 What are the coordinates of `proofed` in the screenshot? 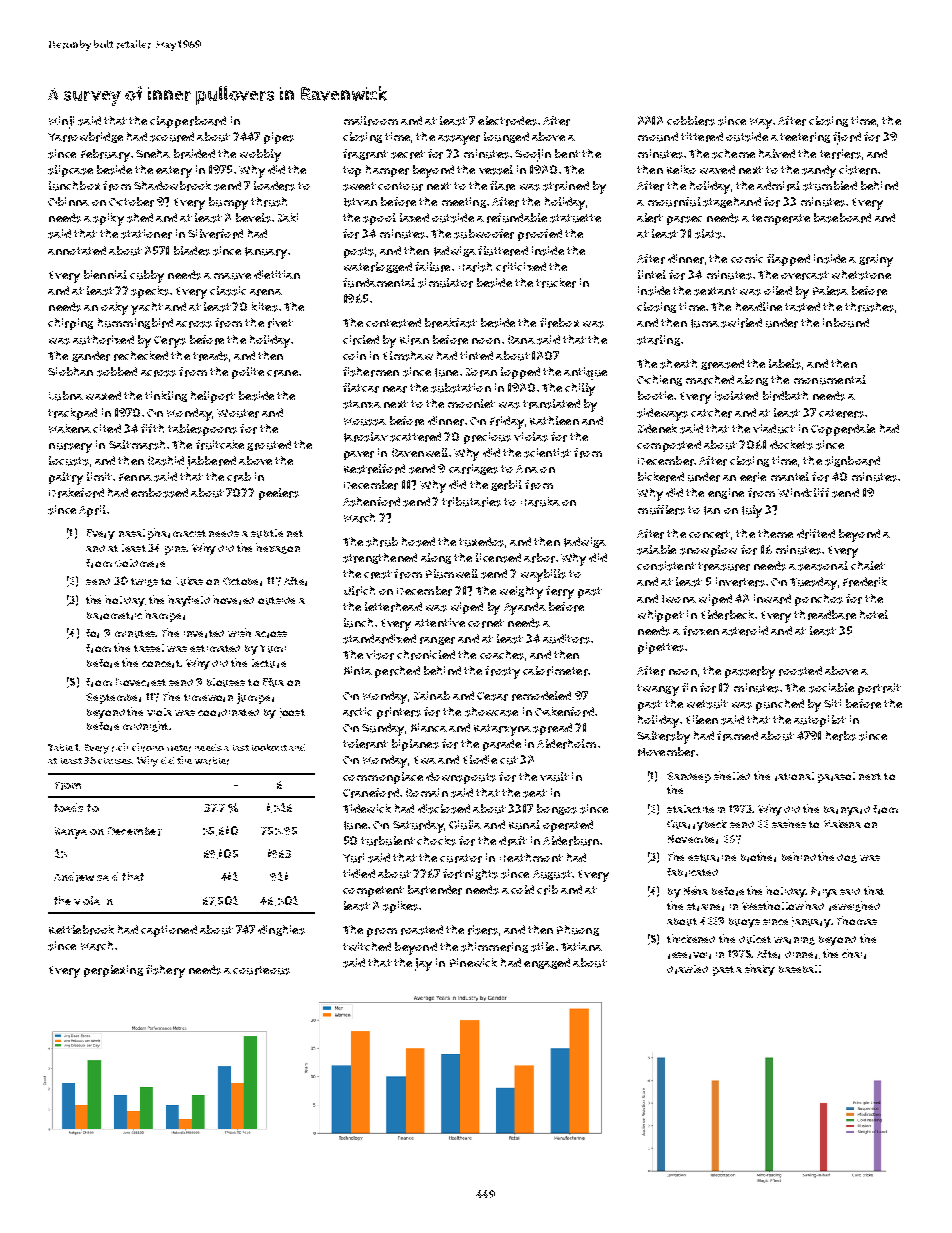 It's located at (540, 235).
